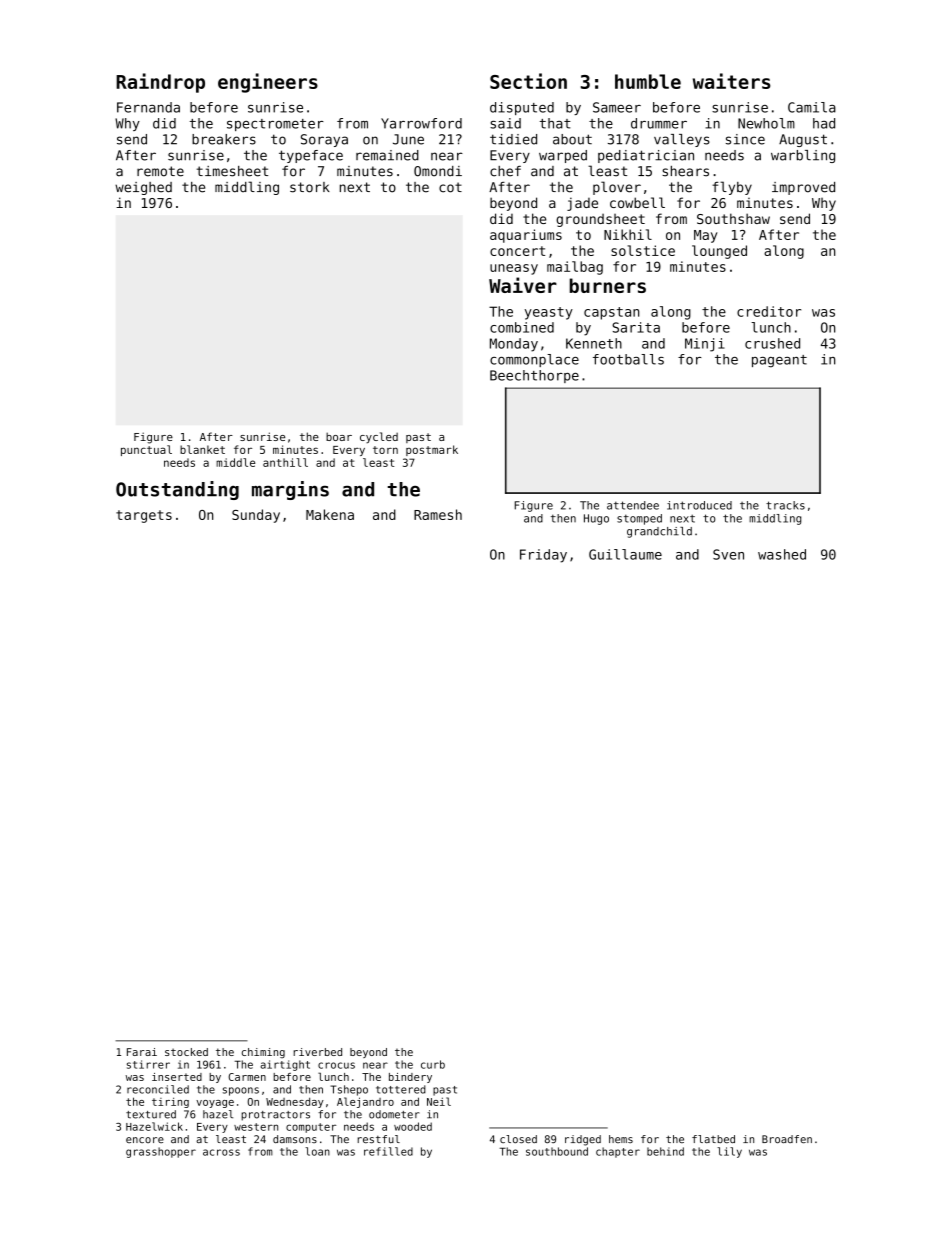 The width and height of the image is (952, 1233). Describe the element at coordinates (268, 83) in the image. I see `engineers` at that location.
